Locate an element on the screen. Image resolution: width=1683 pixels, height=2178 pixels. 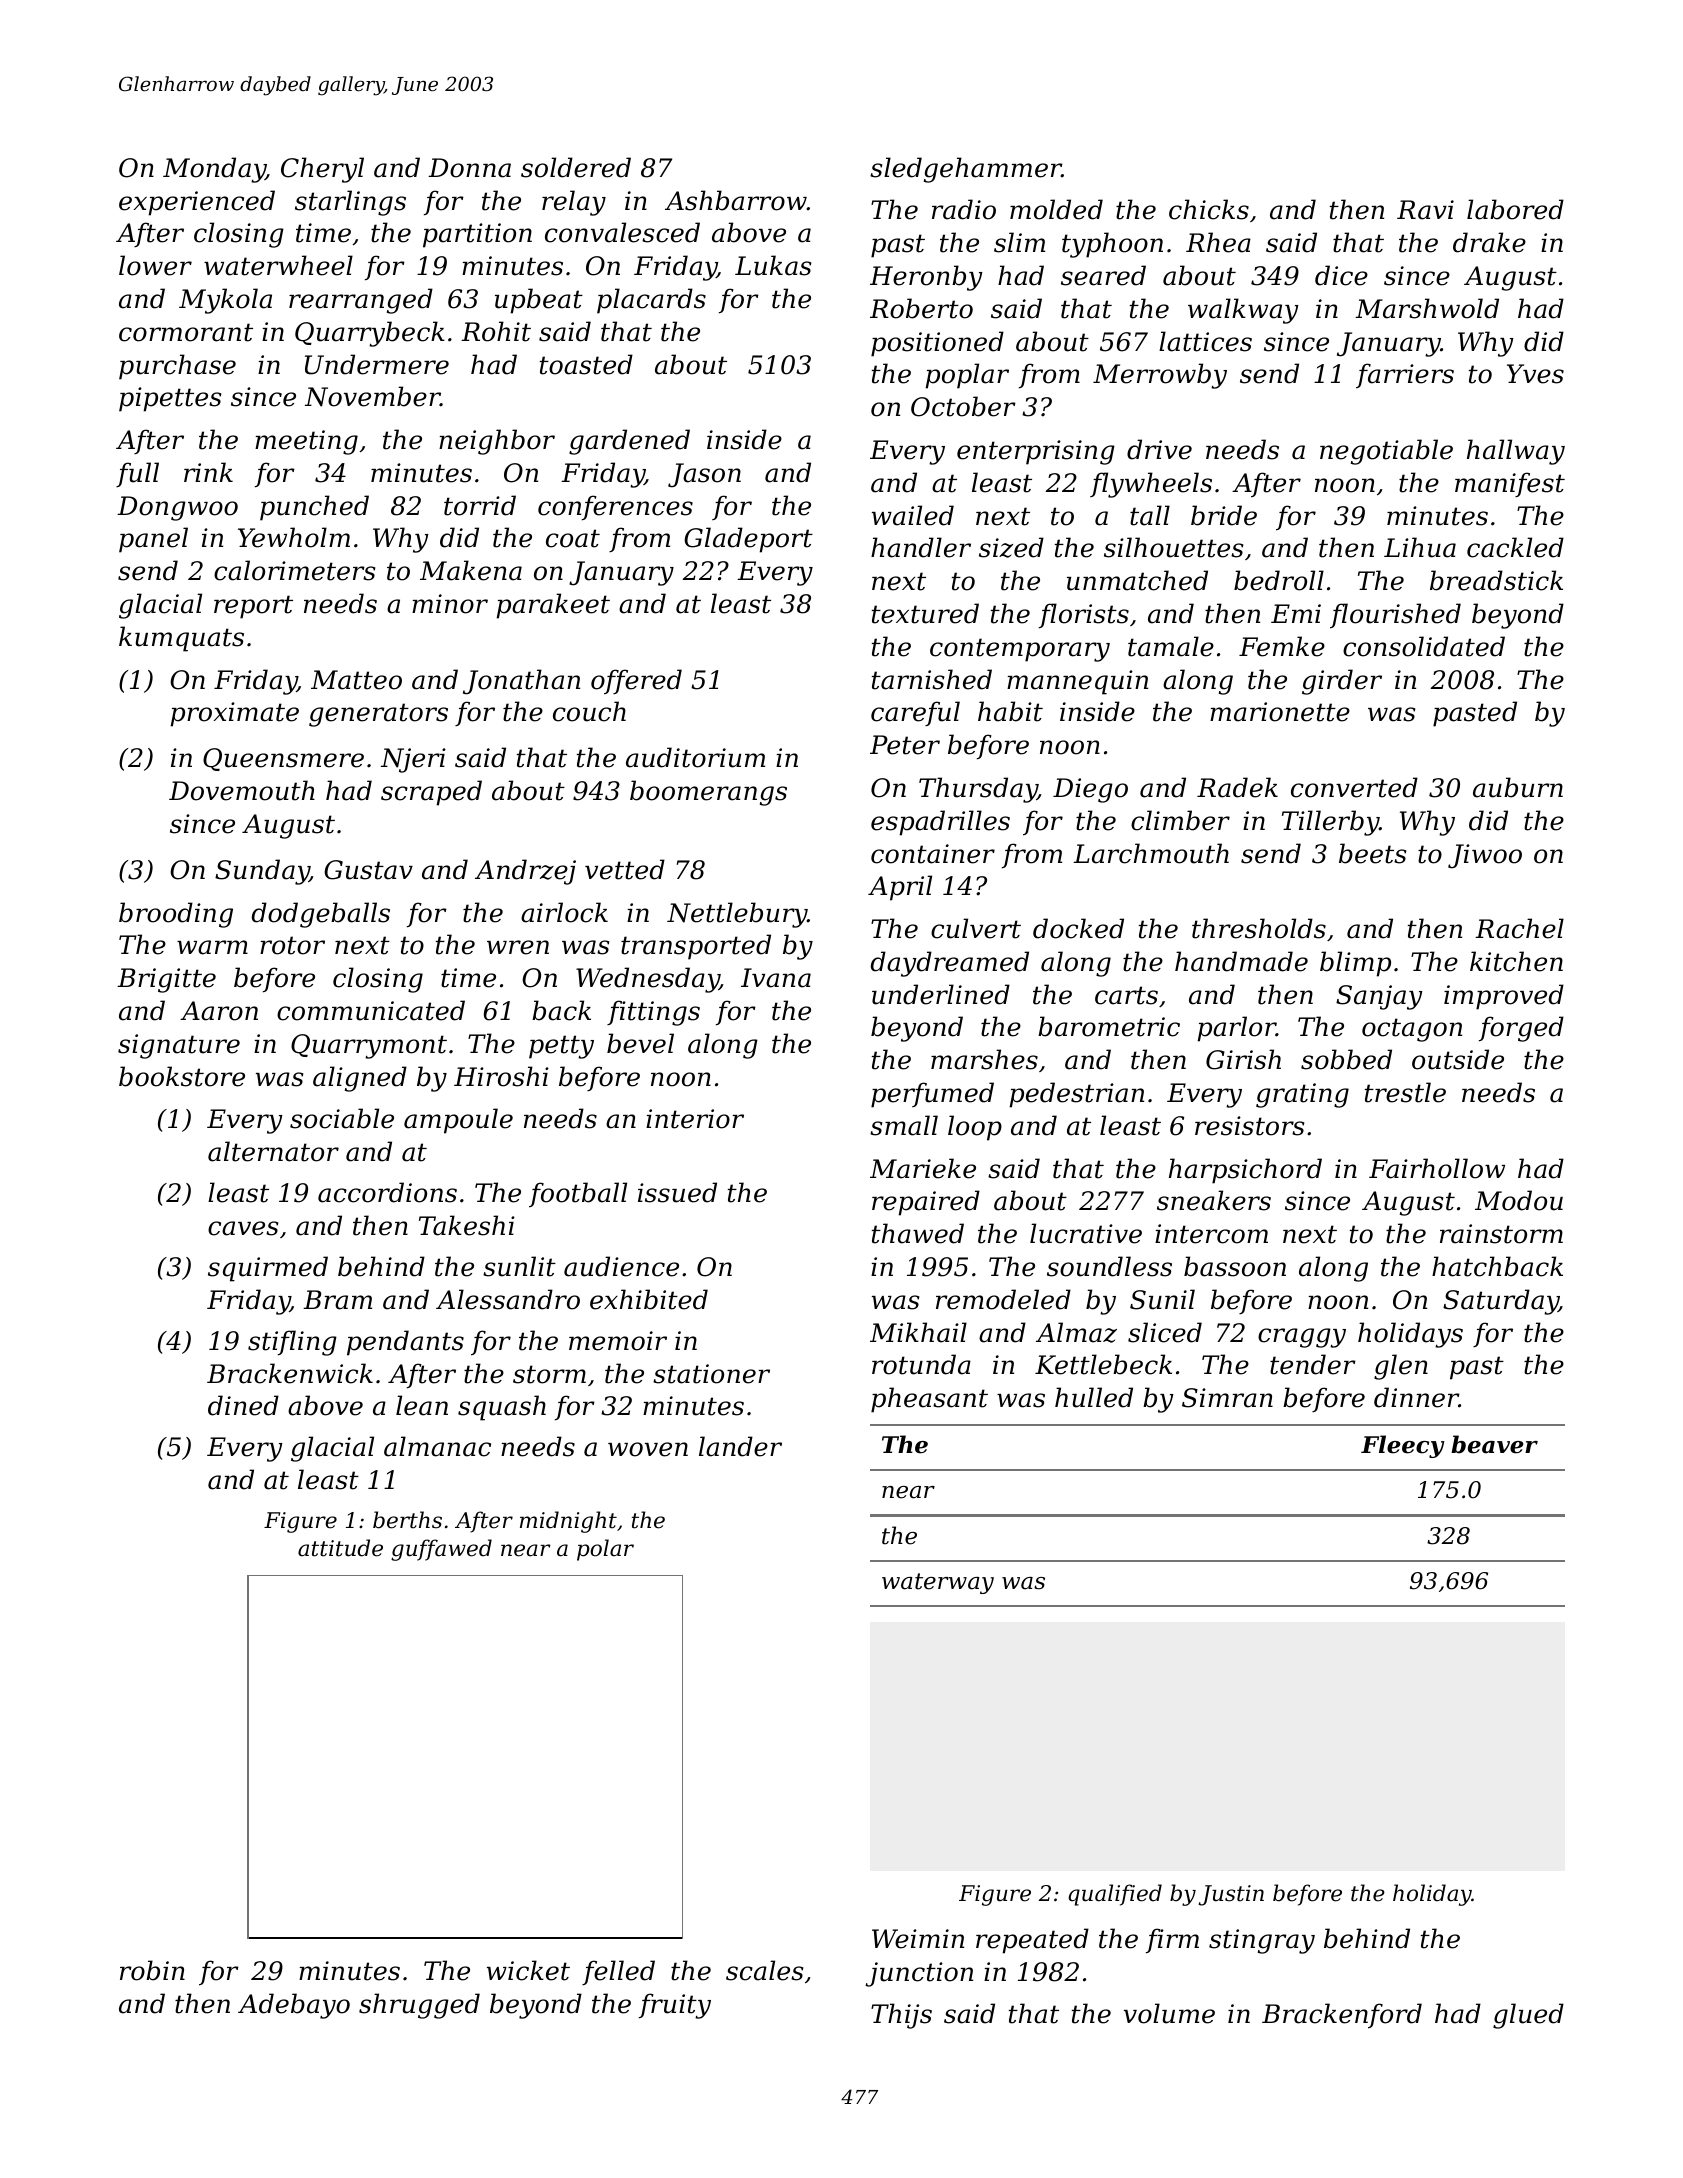
starlings is located at coordinates (350, 203).
